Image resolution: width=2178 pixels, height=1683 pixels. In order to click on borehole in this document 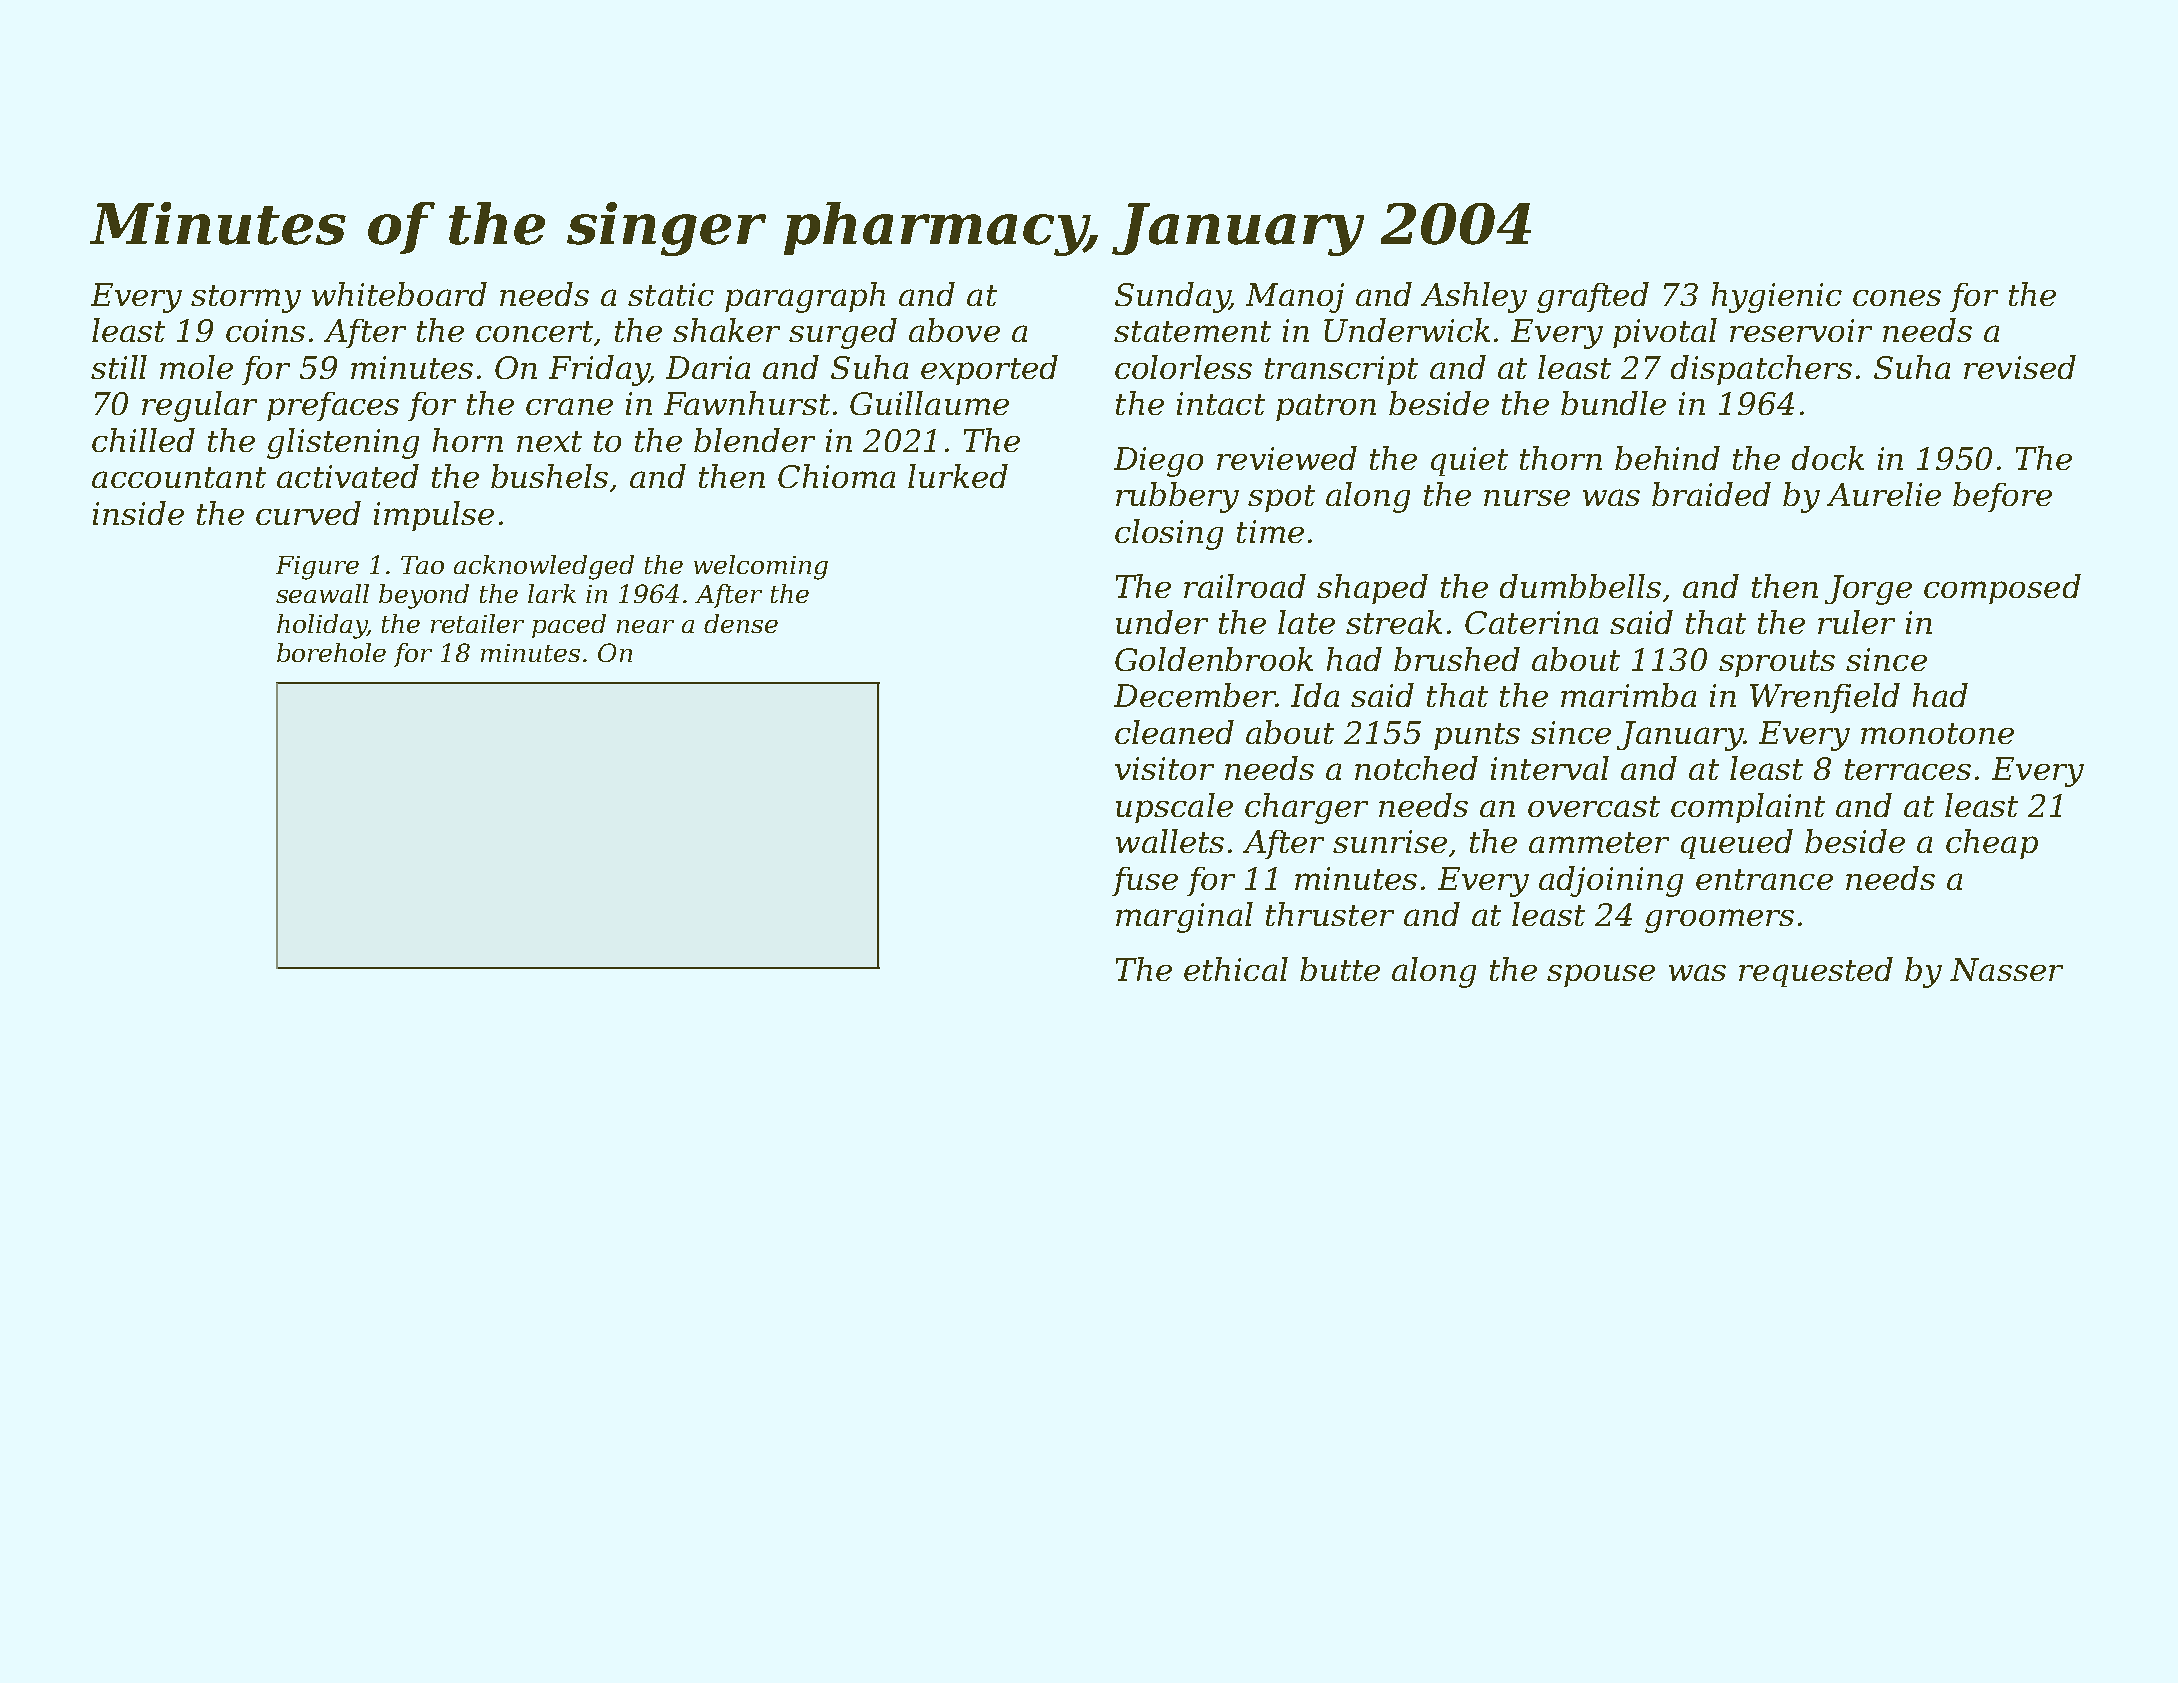, I will do `click(331, 652)`.
